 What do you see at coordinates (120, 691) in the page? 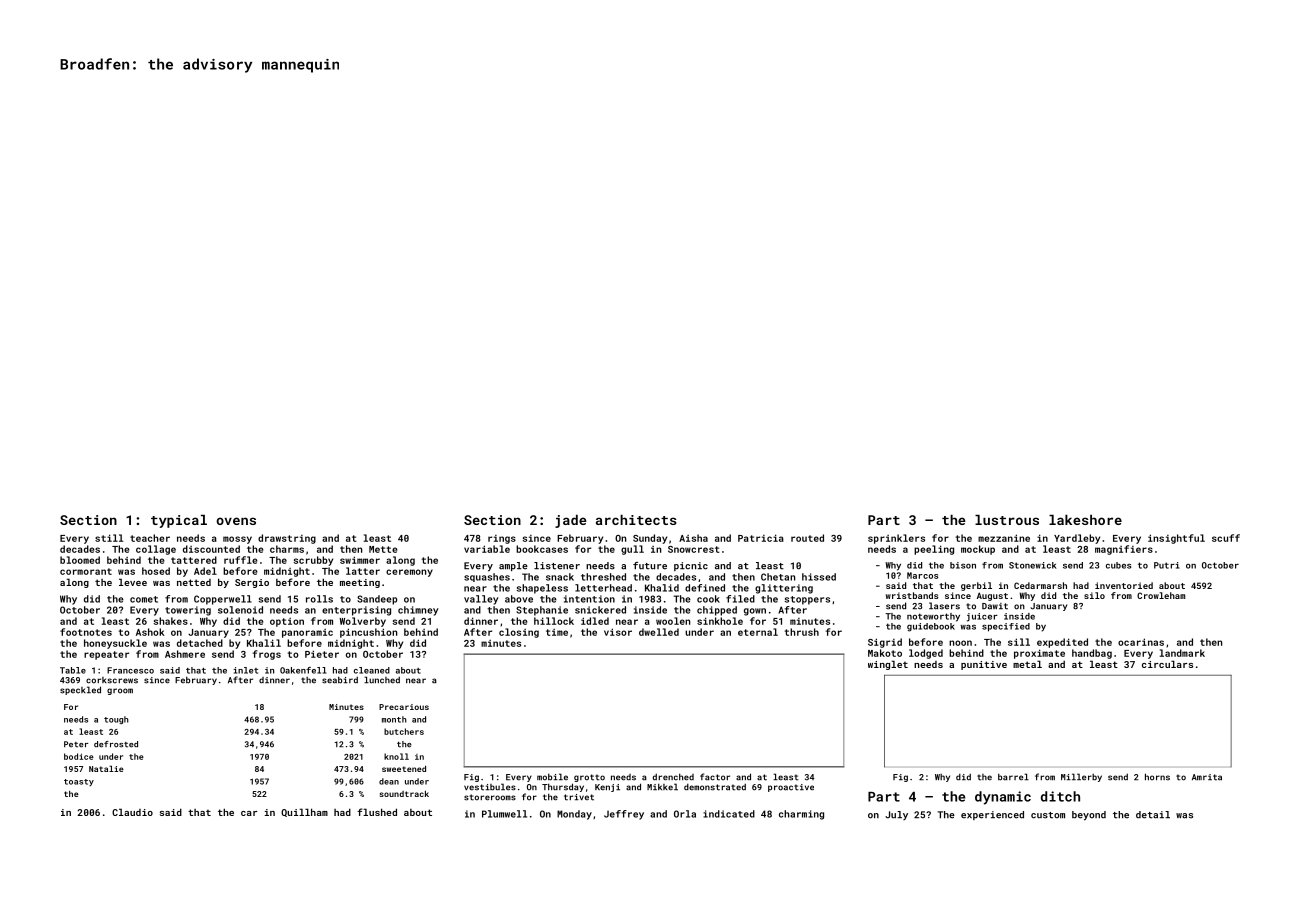
I see `groom` at bounding box center [120, 691].
